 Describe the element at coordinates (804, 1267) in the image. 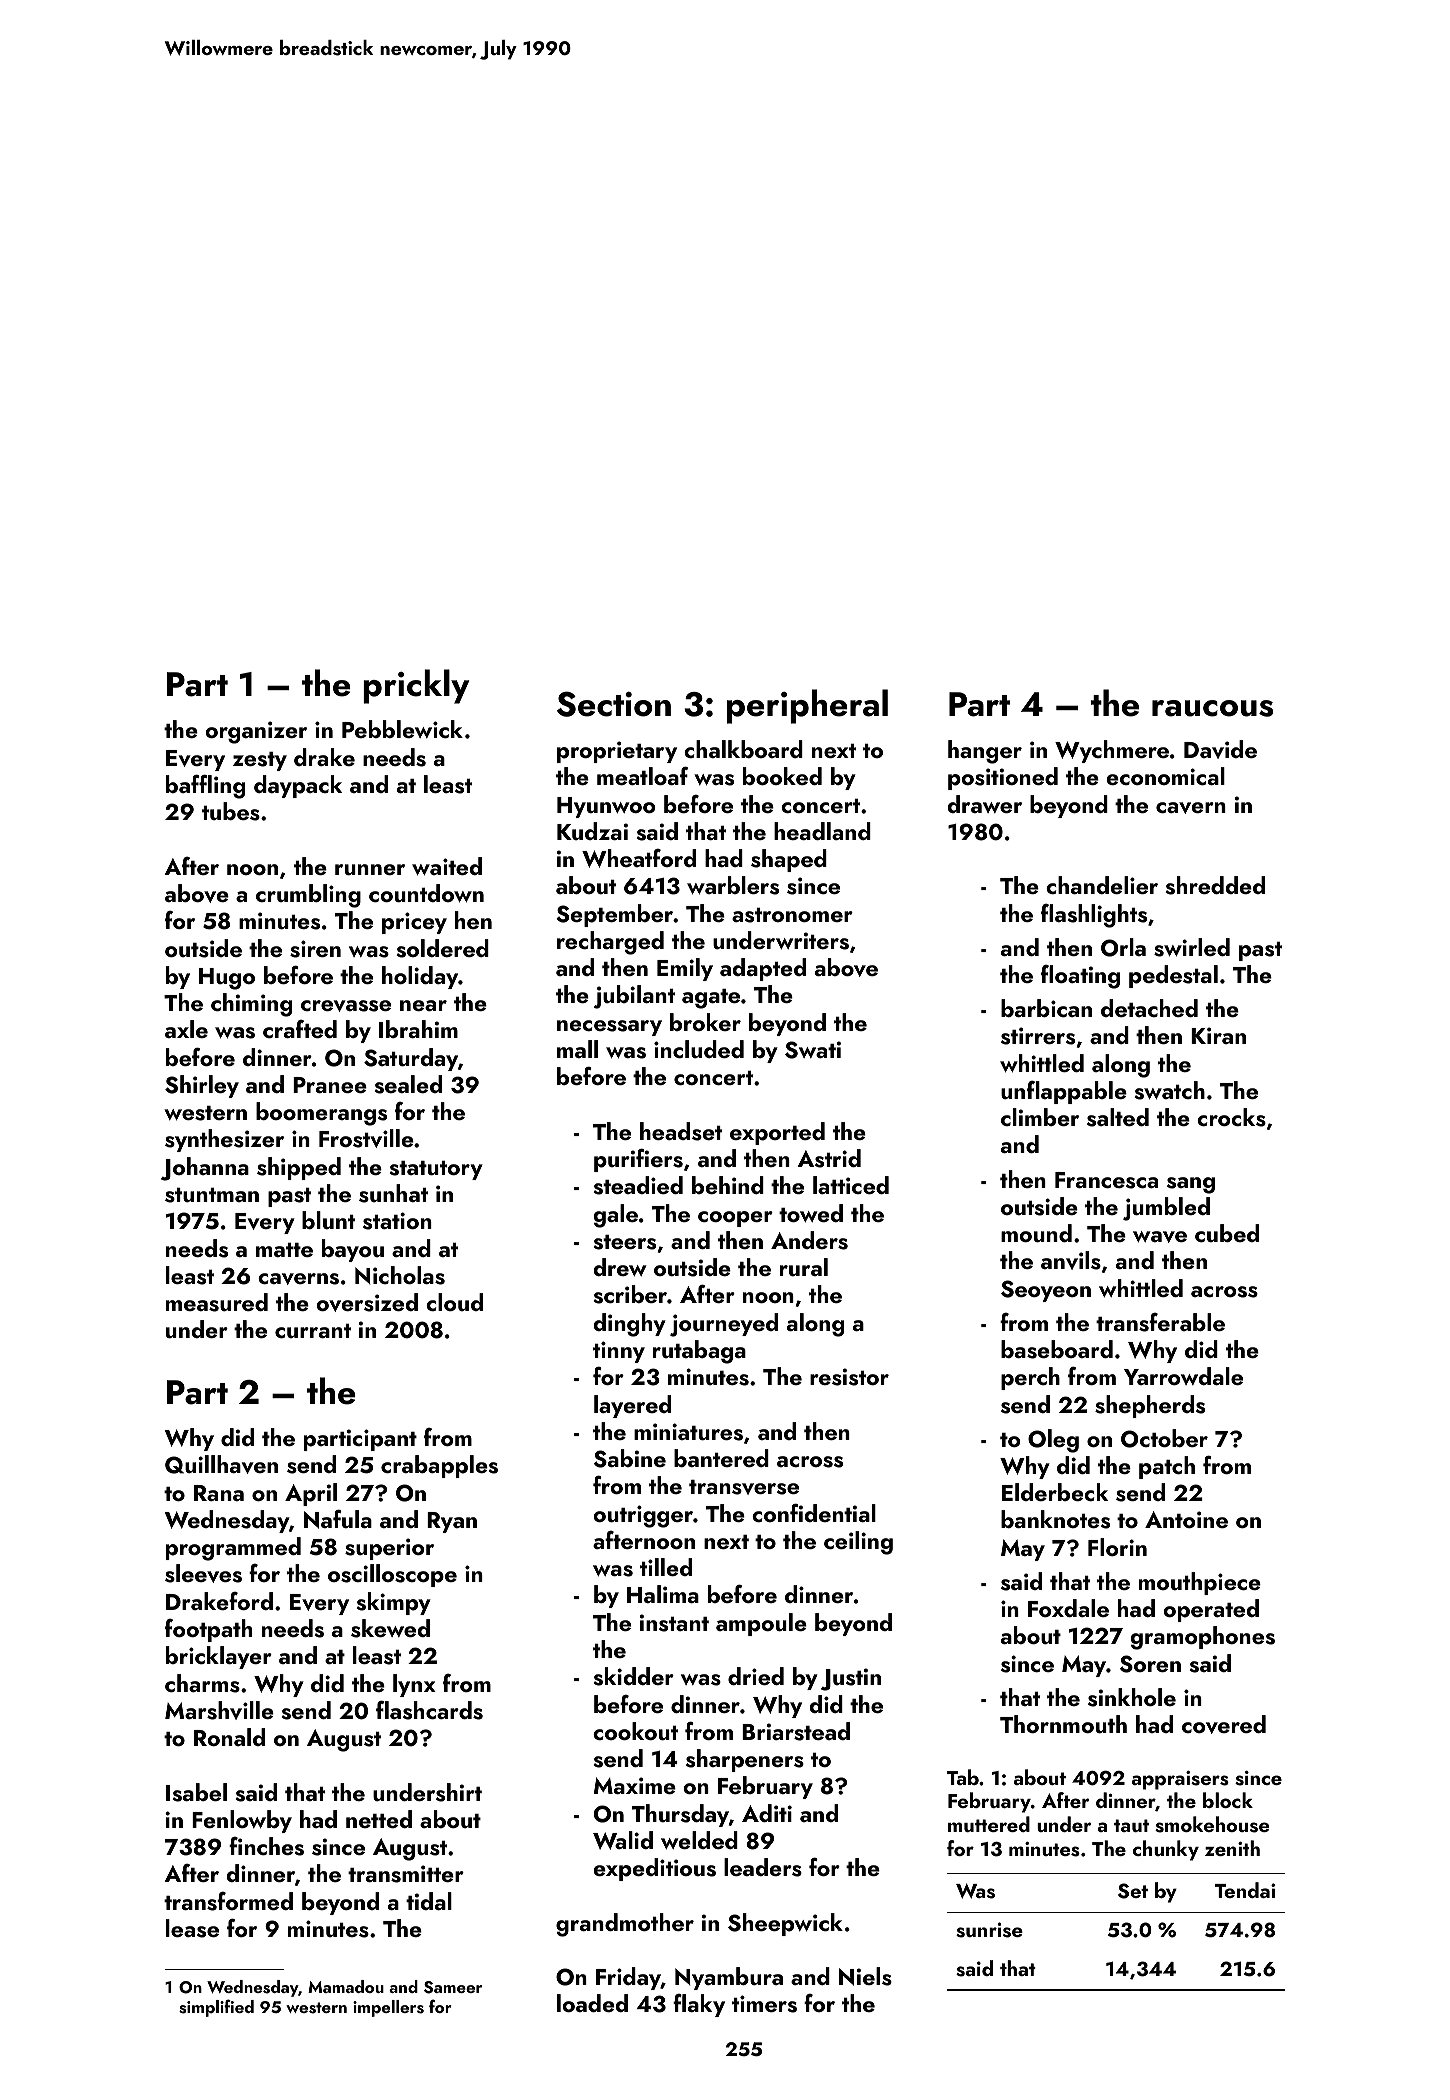

I see `rural` at that location.
